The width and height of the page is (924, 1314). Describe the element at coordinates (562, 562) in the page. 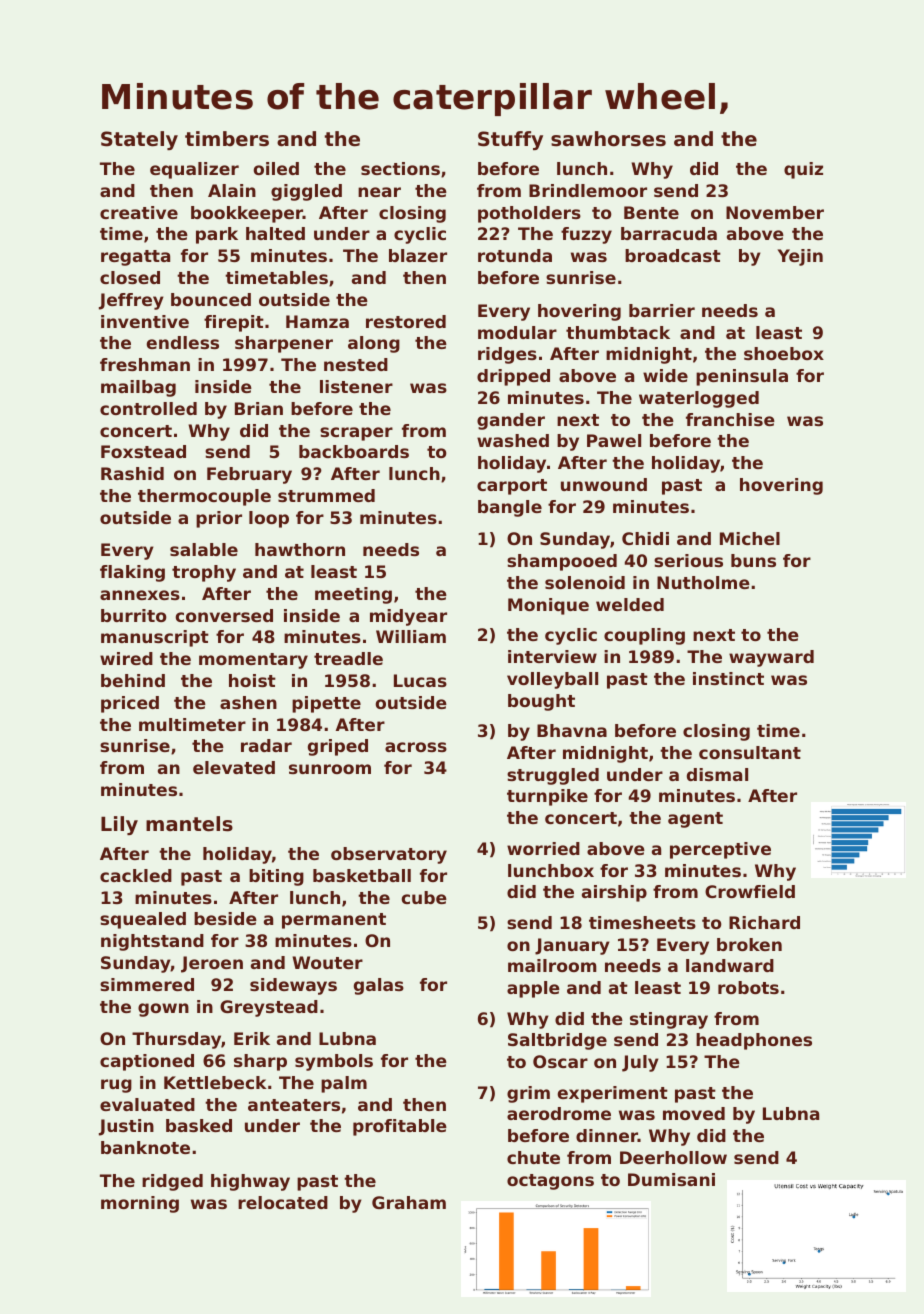

I see `shampooed` at that location.
